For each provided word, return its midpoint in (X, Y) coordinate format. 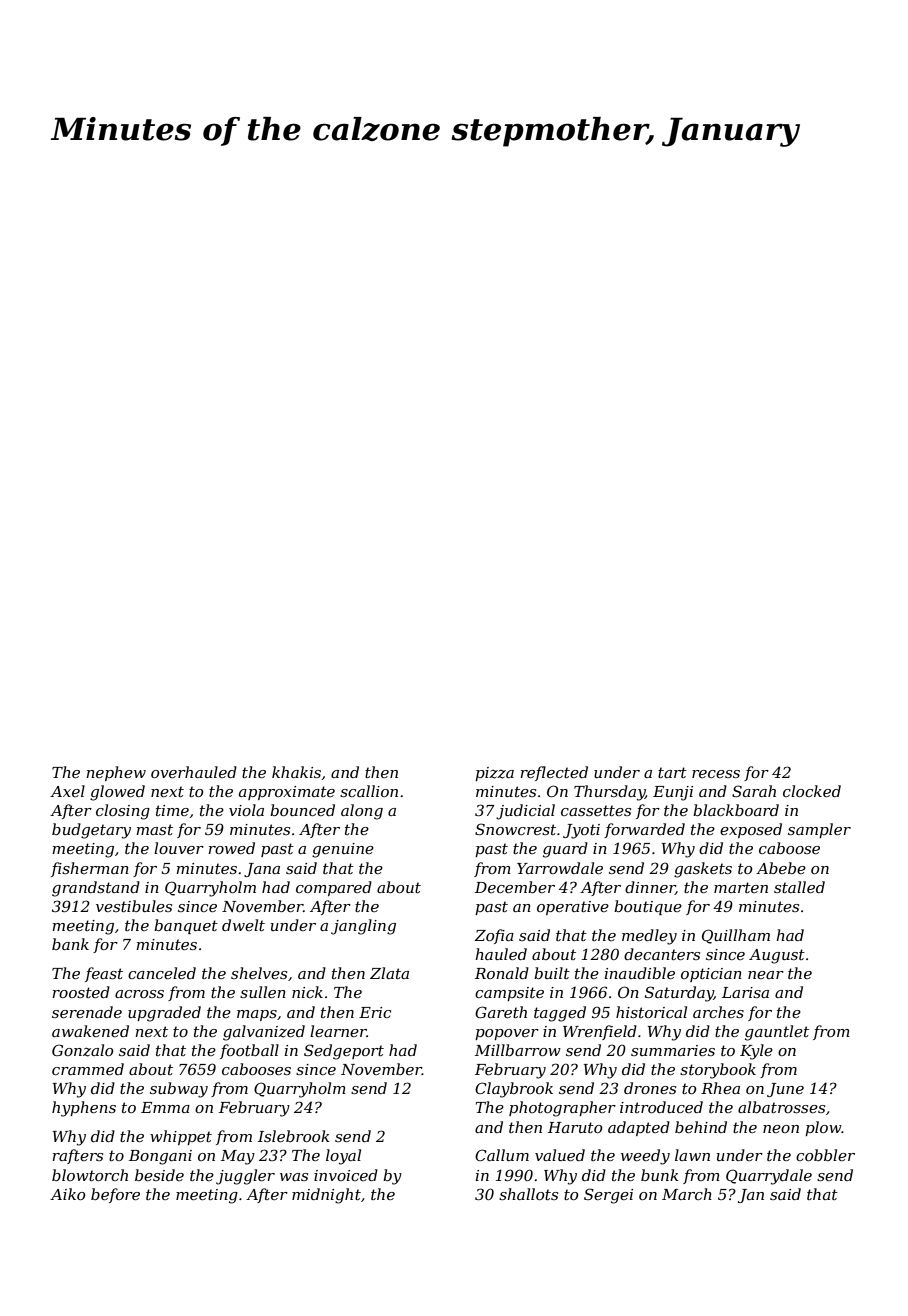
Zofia (494, 936)
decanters (662, 954)
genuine (343, 850)
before (115, 1195)
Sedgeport (344, 1052)
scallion (369, 791)
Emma (165, 1107)
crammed (88, 1069)
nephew (116, 773)
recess (716, 774)
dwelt (243, 925)
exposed (751, 830)
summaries (673, 1050)
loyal (343, 1157)
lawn (692, 1155)
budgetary (91, 831)
